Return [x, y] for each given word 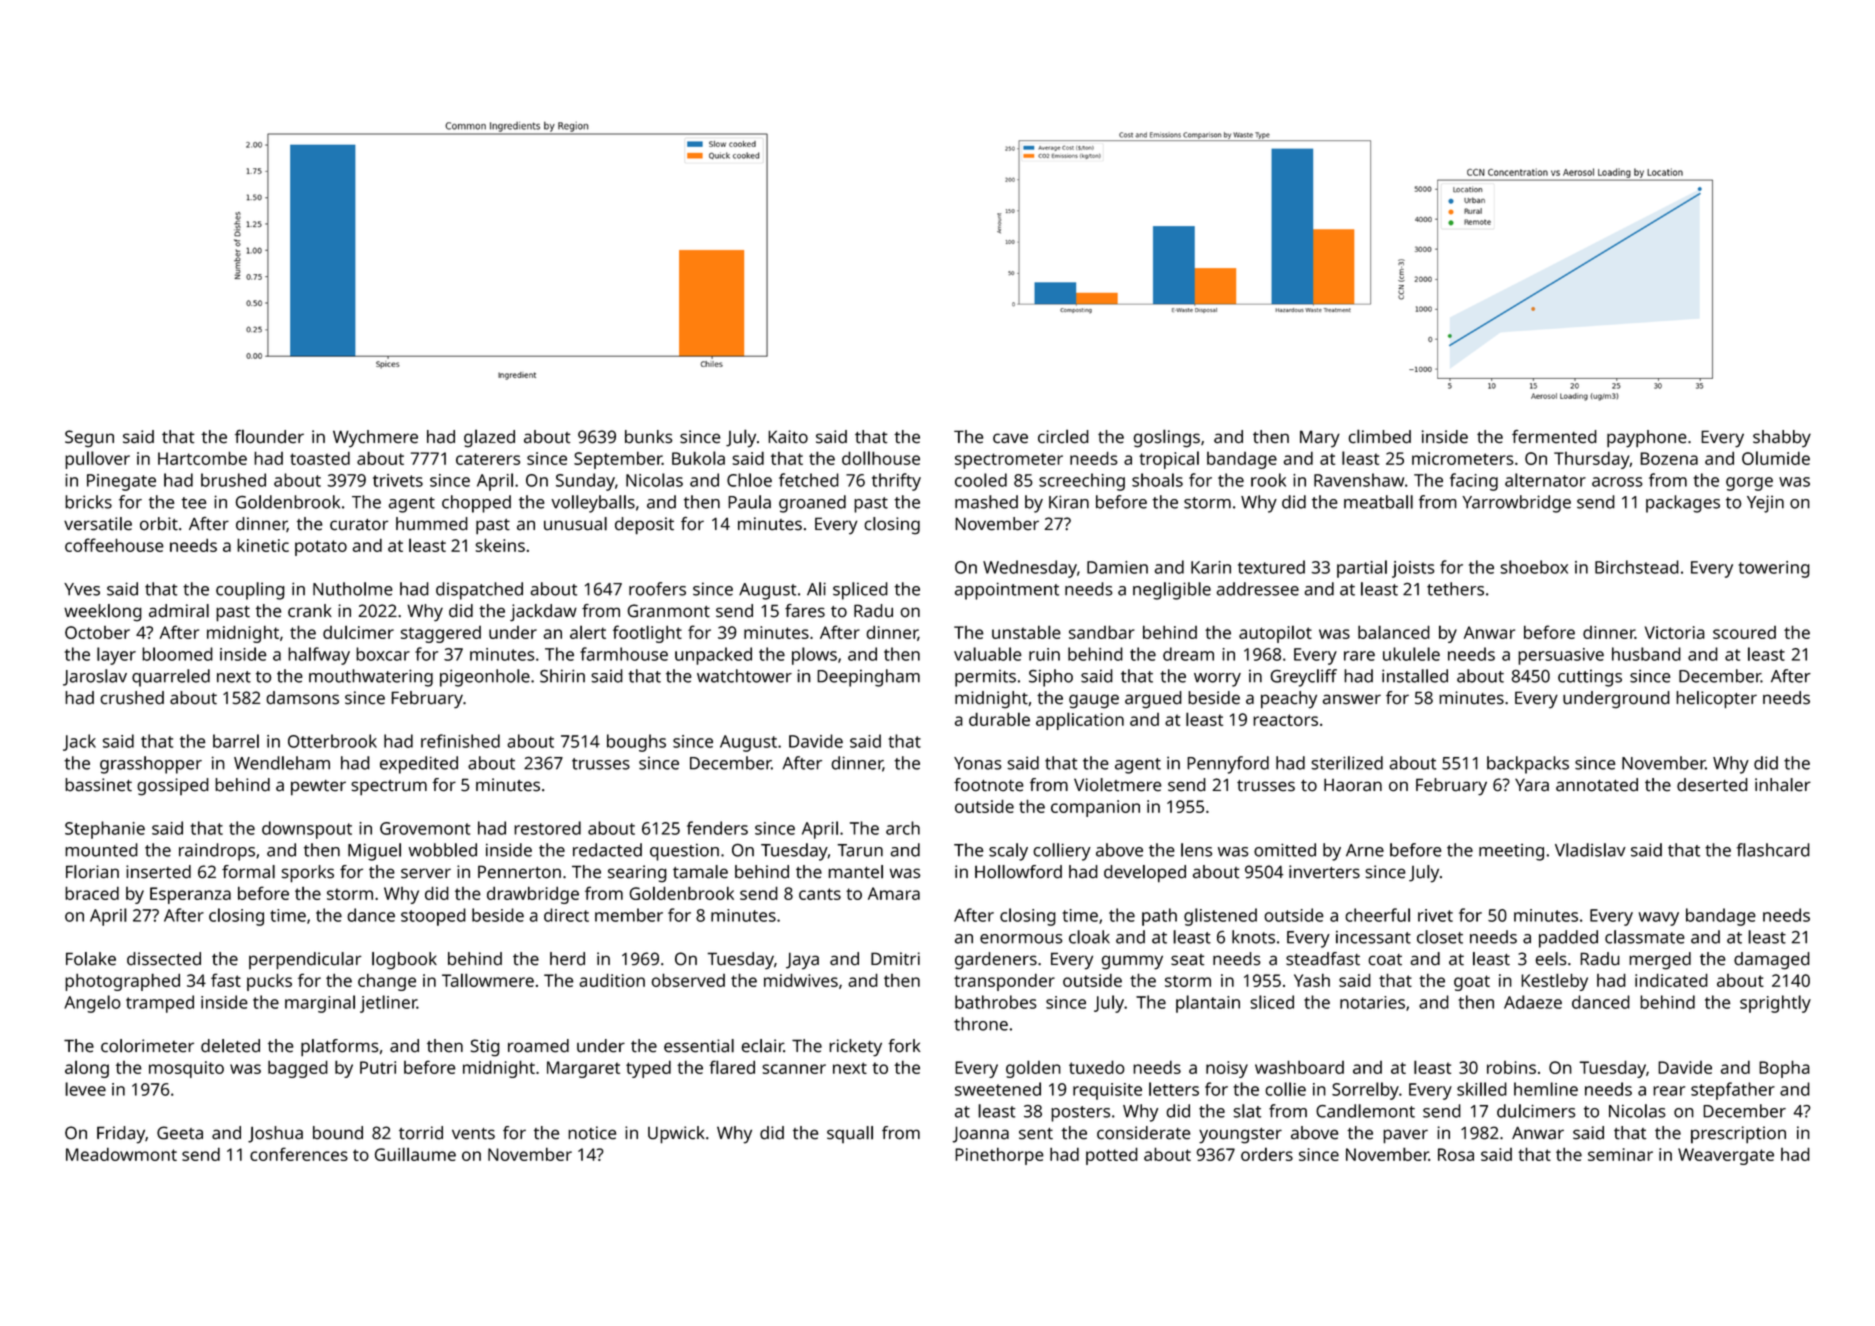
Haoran [1353, 785]
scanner [794, 1069]
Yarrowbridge [1516, 504]
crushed [132, 698]
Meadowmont [121, 1154]
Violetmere [1118, 785]
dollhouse [881, 458]
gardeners [996, 961]
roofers [657, 589]
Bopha [1784, 1069]
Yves [82, 589]
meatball [1378, 502]
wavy [1659, 919]
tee [193, 503]
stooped [433, 917]
